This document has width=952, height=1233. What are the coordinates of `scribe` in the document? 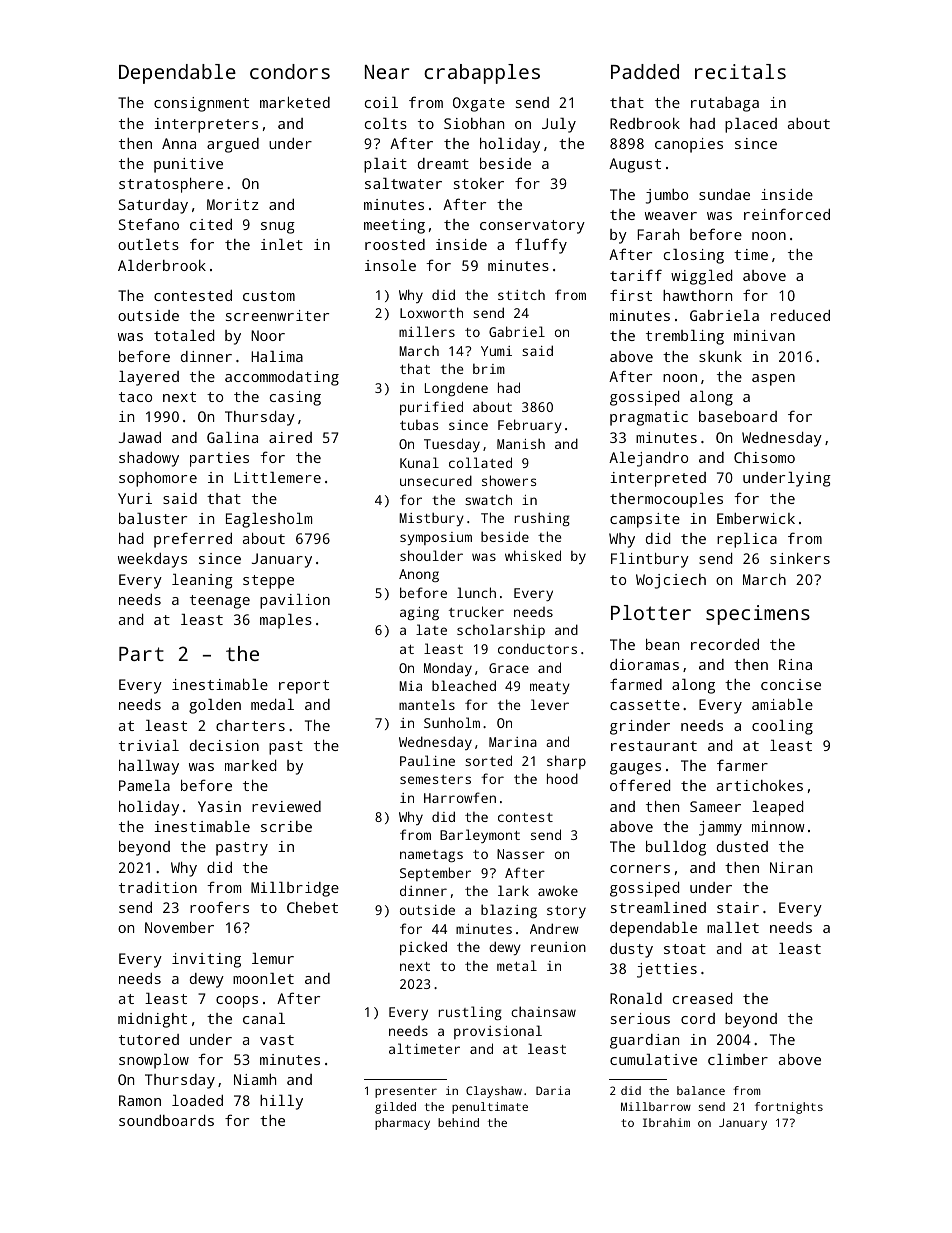 It's located at (286, 826).
